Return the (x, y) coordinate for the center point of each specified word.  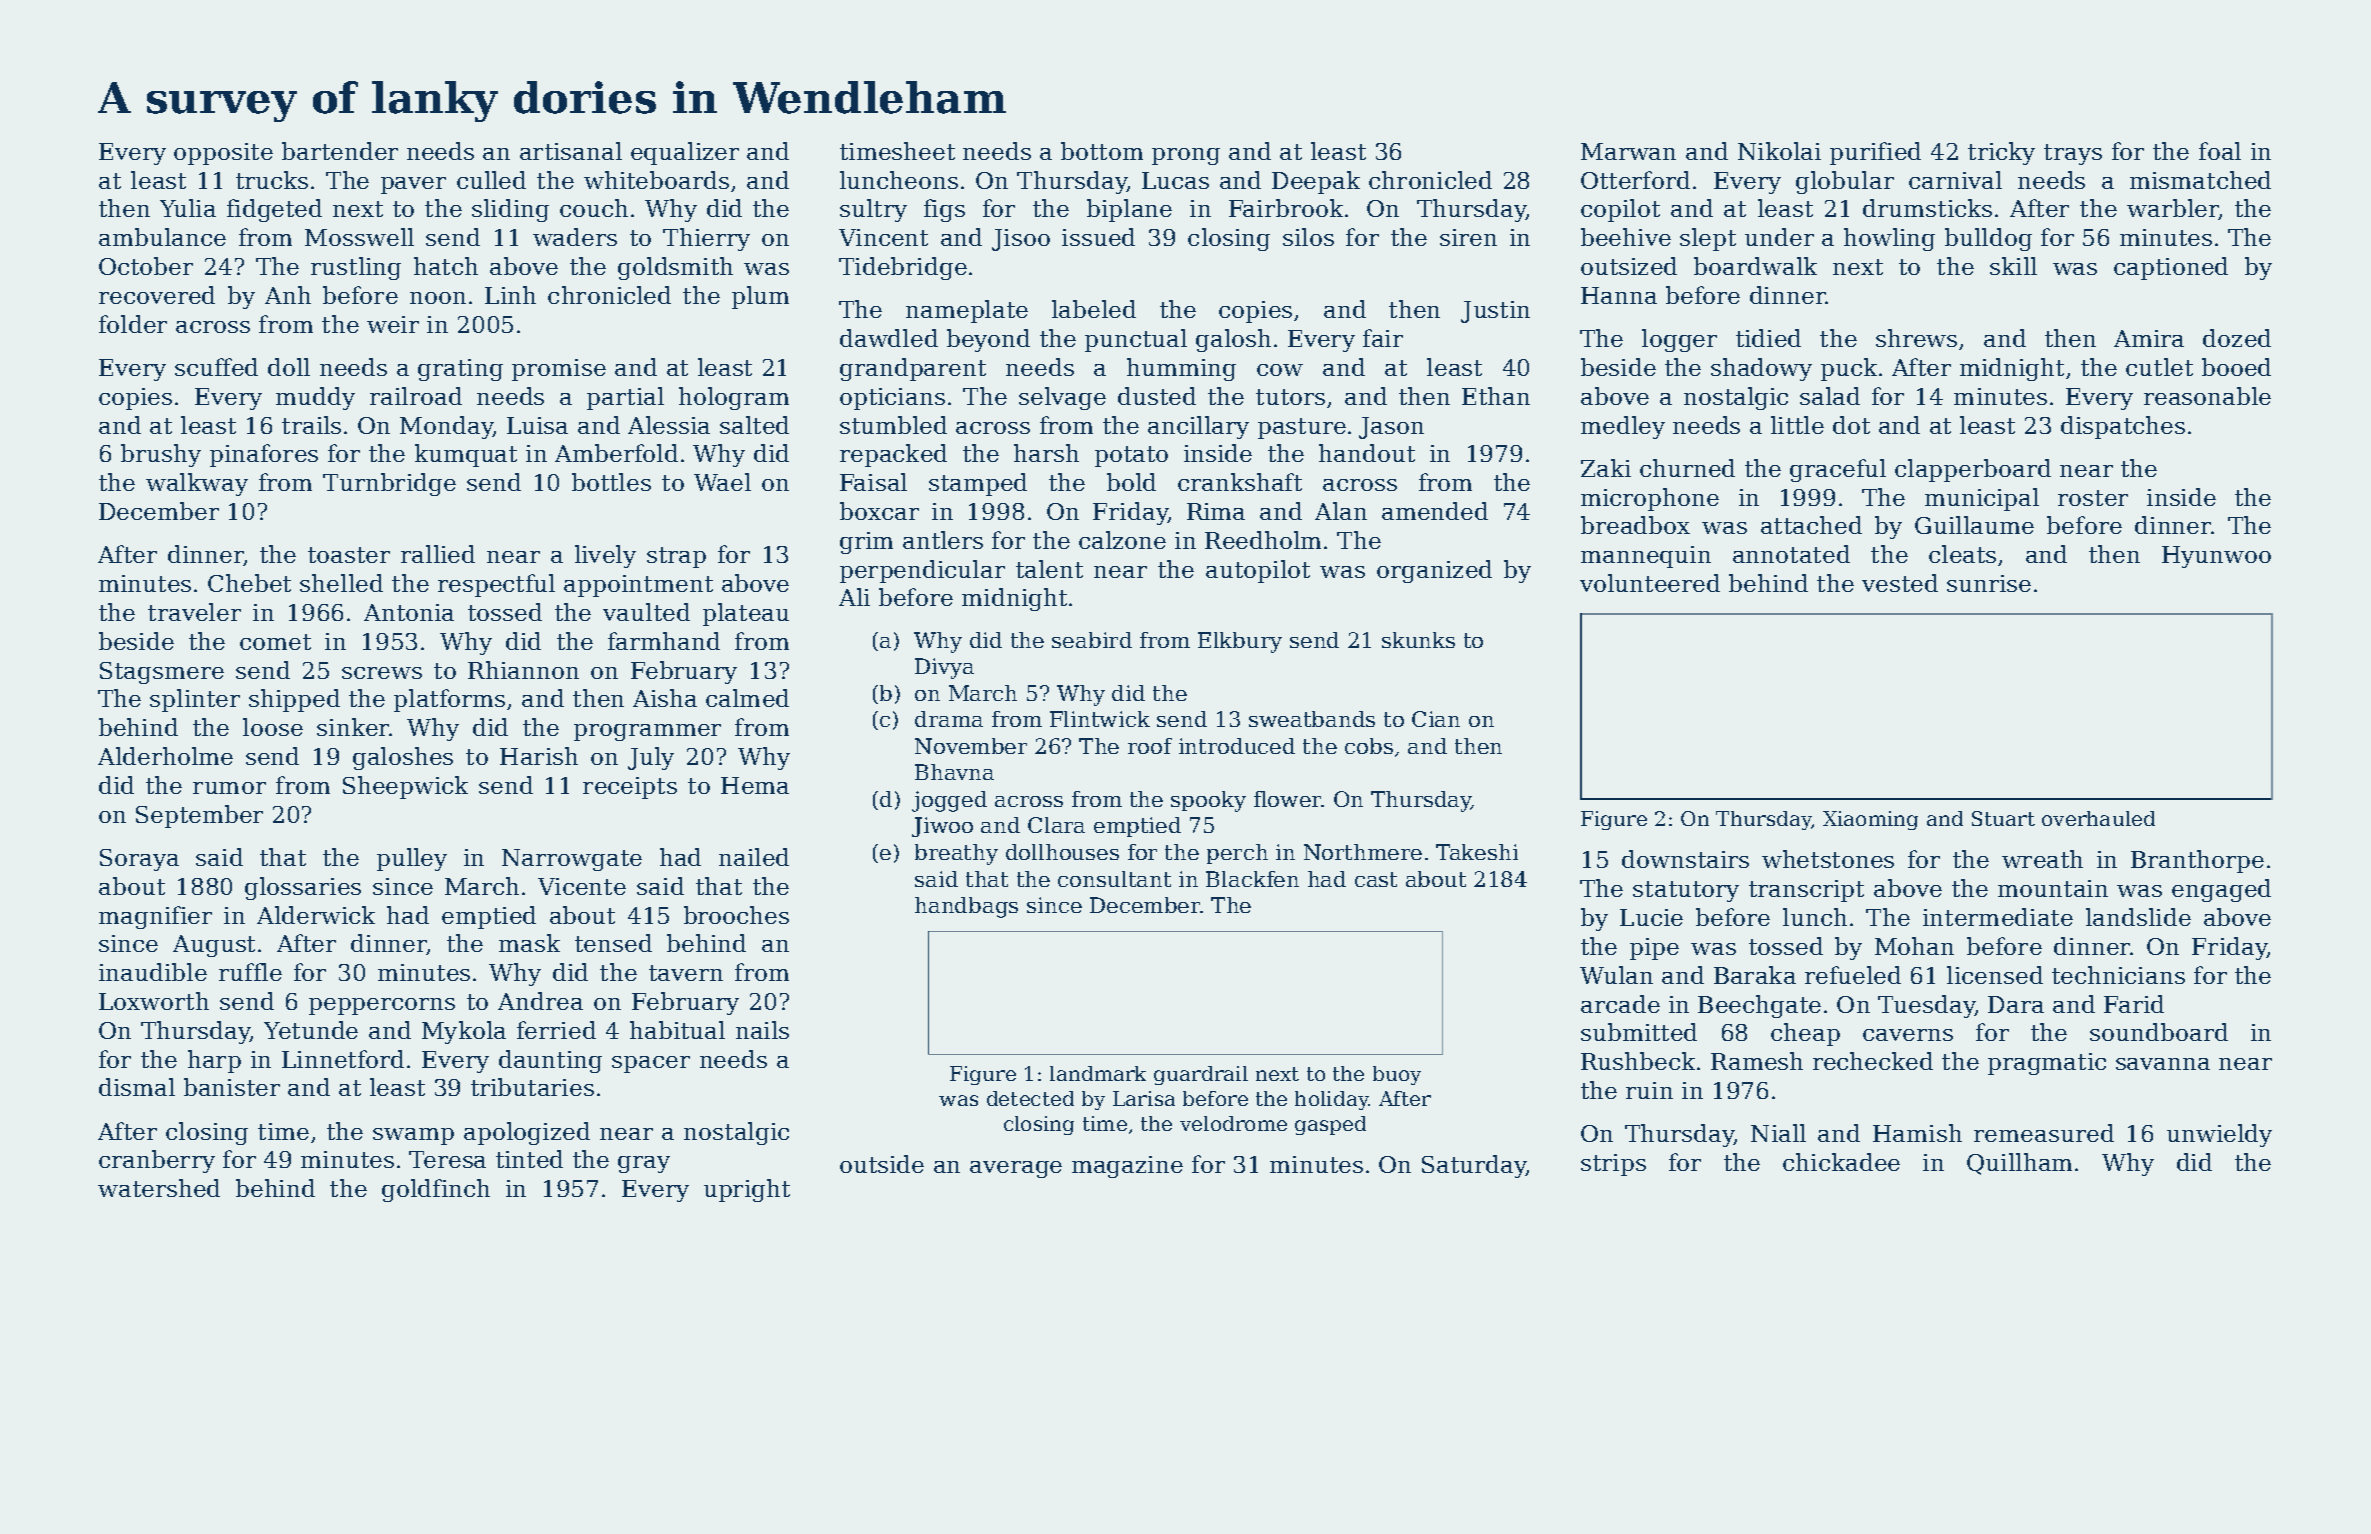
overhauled (2098, 818)
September (199, 816)
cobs (1369, 746)
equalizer (685, 153)
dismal (137, 1087)
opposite (223, 154)
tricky (2001, 153)
